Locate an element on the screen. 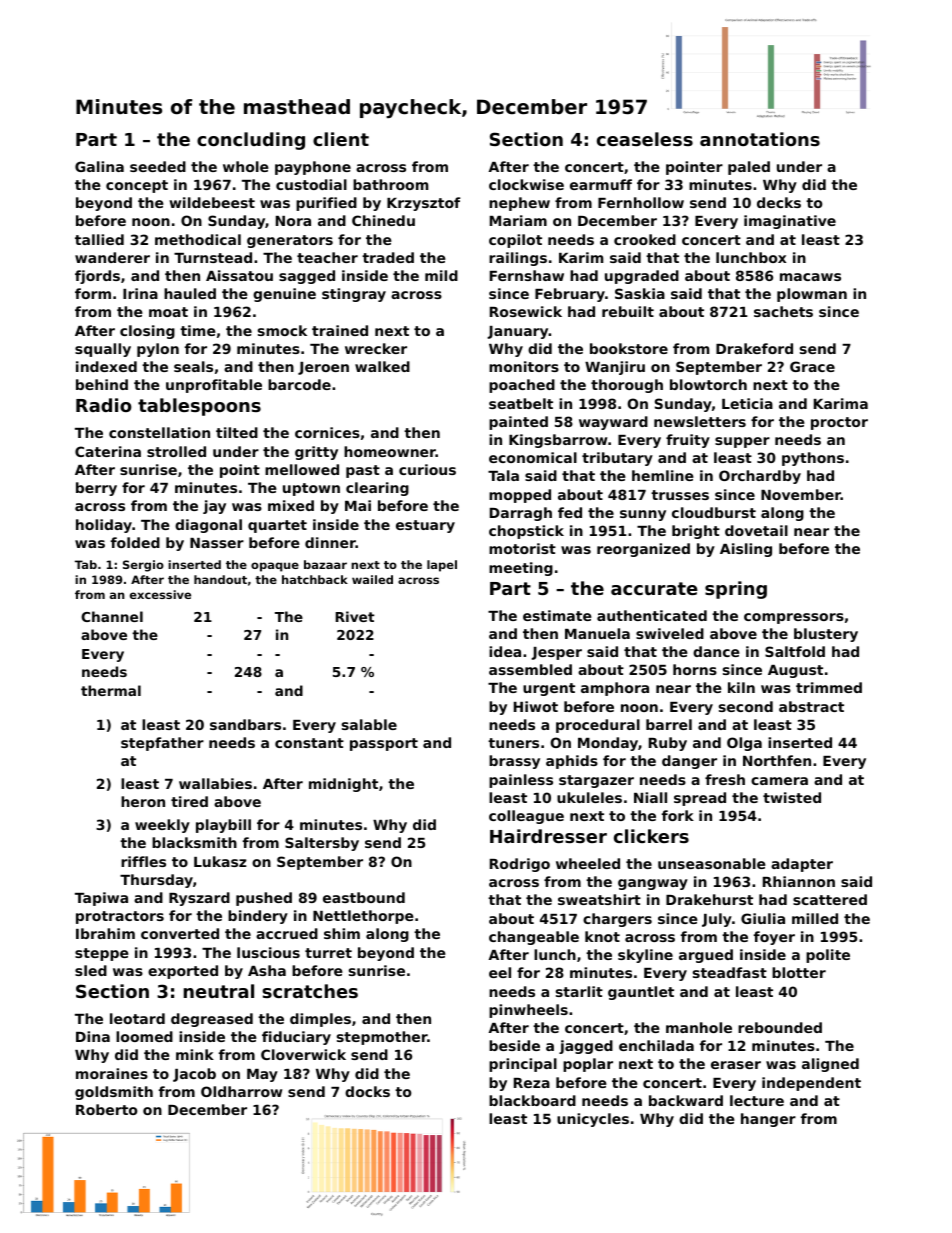  annotations is located at coordinates (760, 139).
